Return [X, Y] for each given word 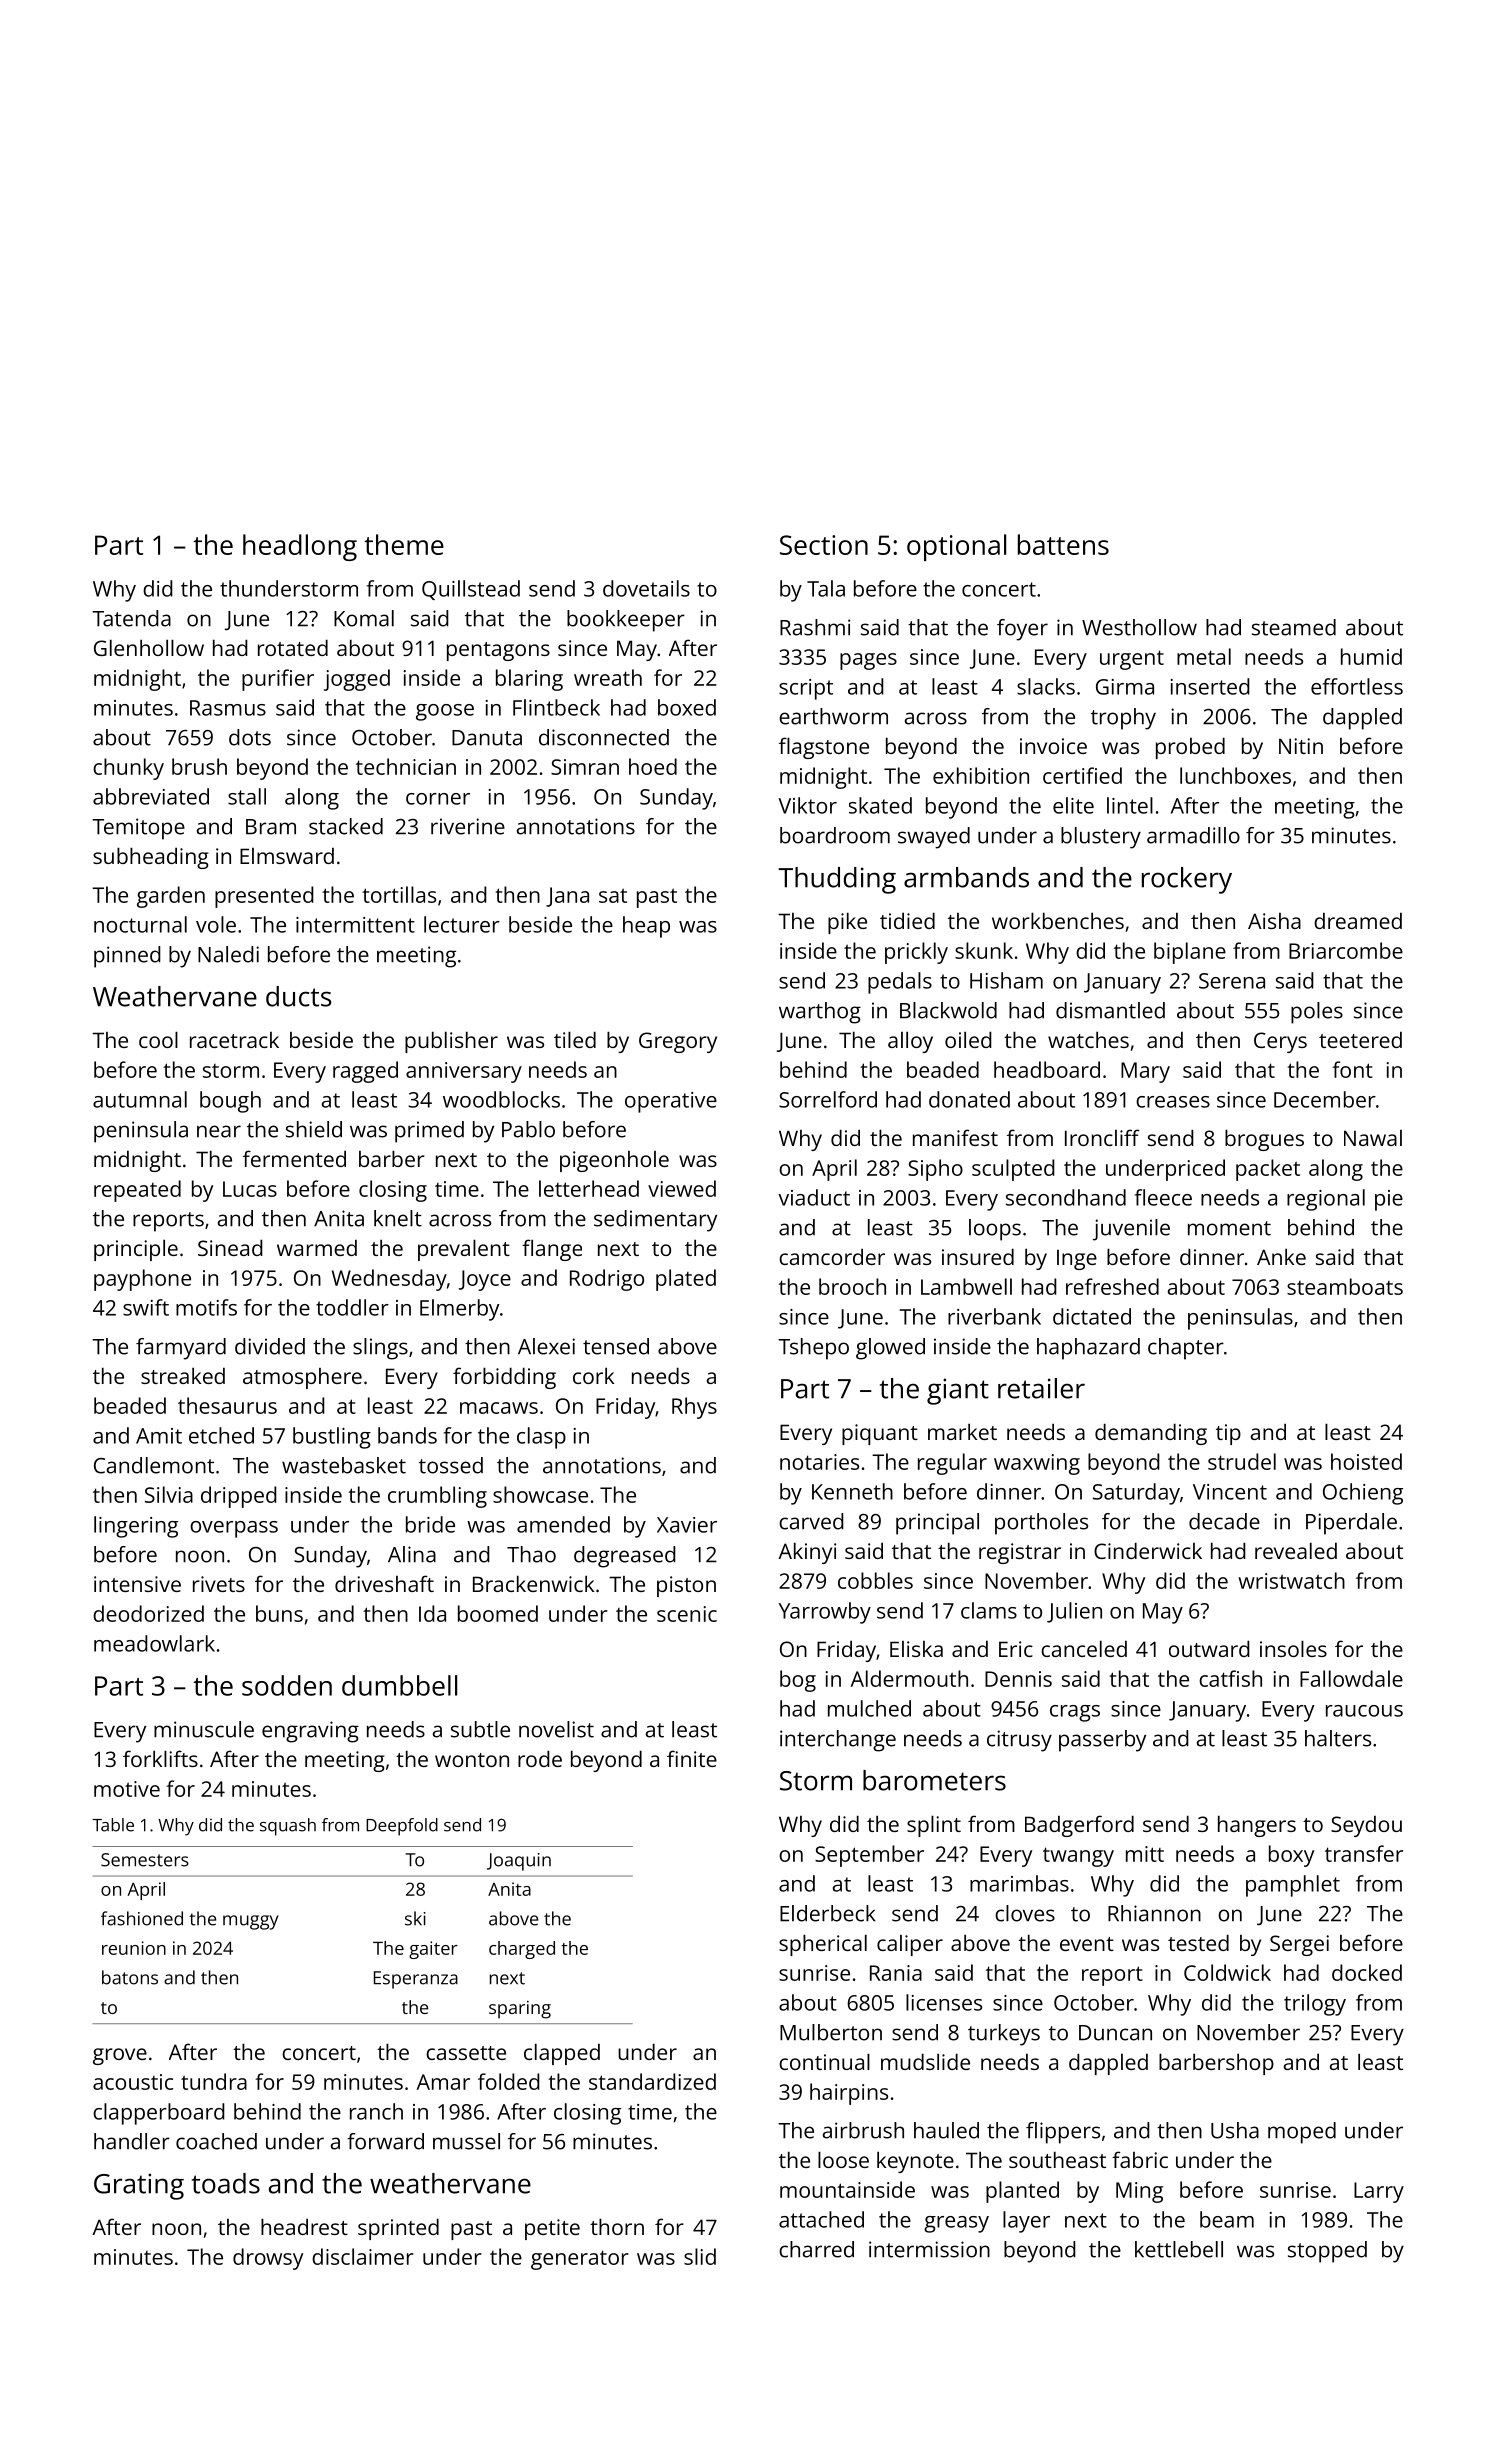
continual [824, 2061]
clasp [541, 1438]
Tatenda [131, 618]
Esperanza [416, 1980]
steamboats [1345, 1286]
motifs [206, 1307]
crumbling [437, 1497]
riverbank [994, 1316]
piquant [880, 1434]
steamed [1294, 627]
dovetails [646, 588]
